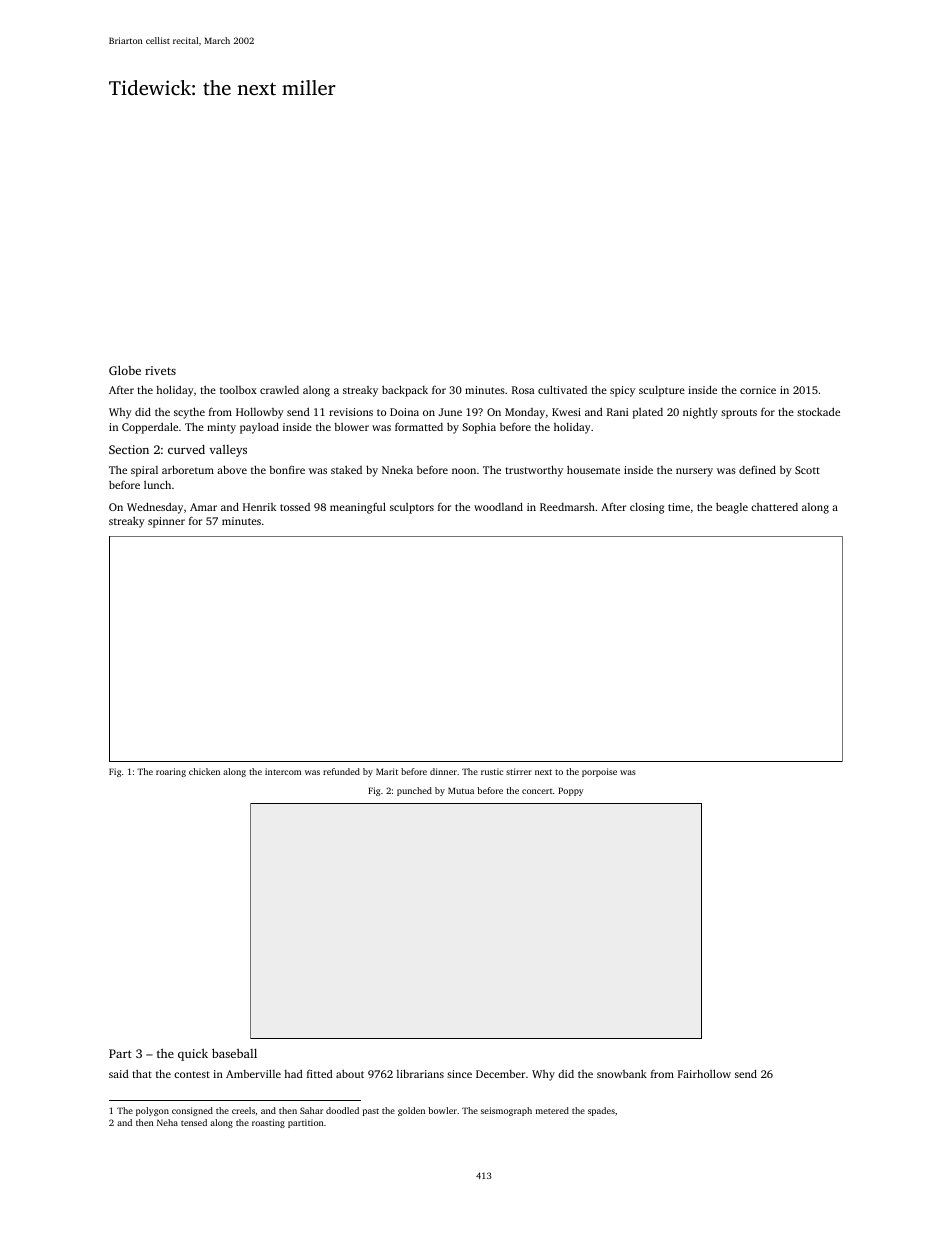 This image has width=952, height=1233. What do you see at coordinates (412, 508) in the image?
I see `sculptors` at bounding box center [412, 508].
